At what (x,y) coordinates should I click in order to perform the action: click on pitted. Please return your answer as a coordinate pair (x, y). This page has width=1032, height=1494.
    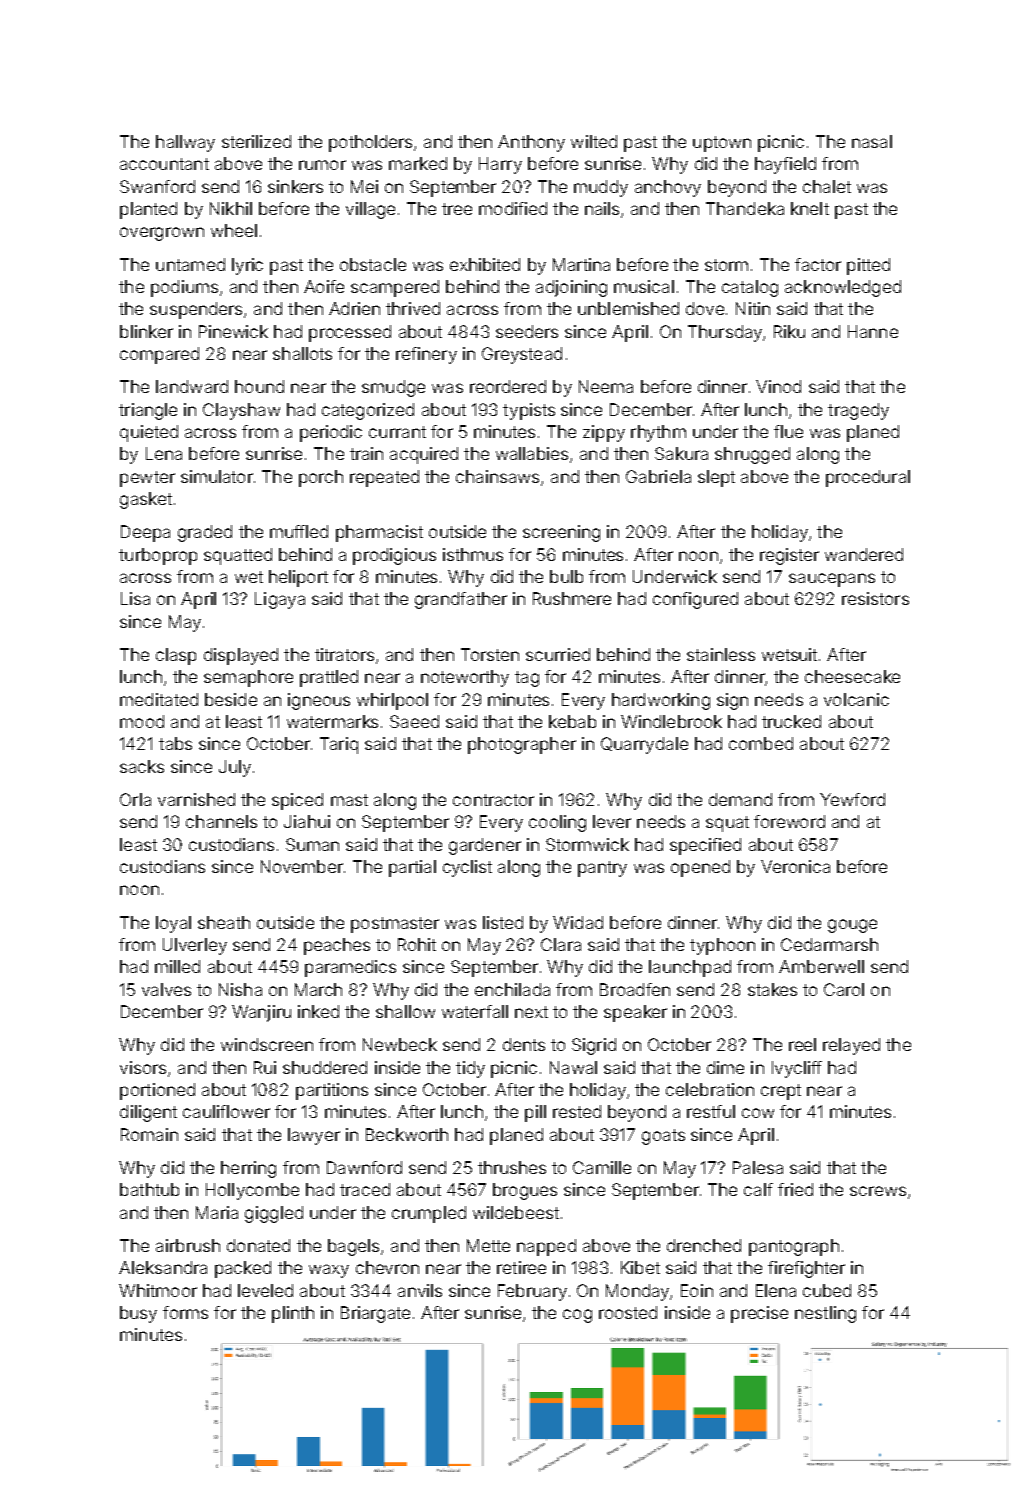
    Looking at the image, I should click on (868, 266).
